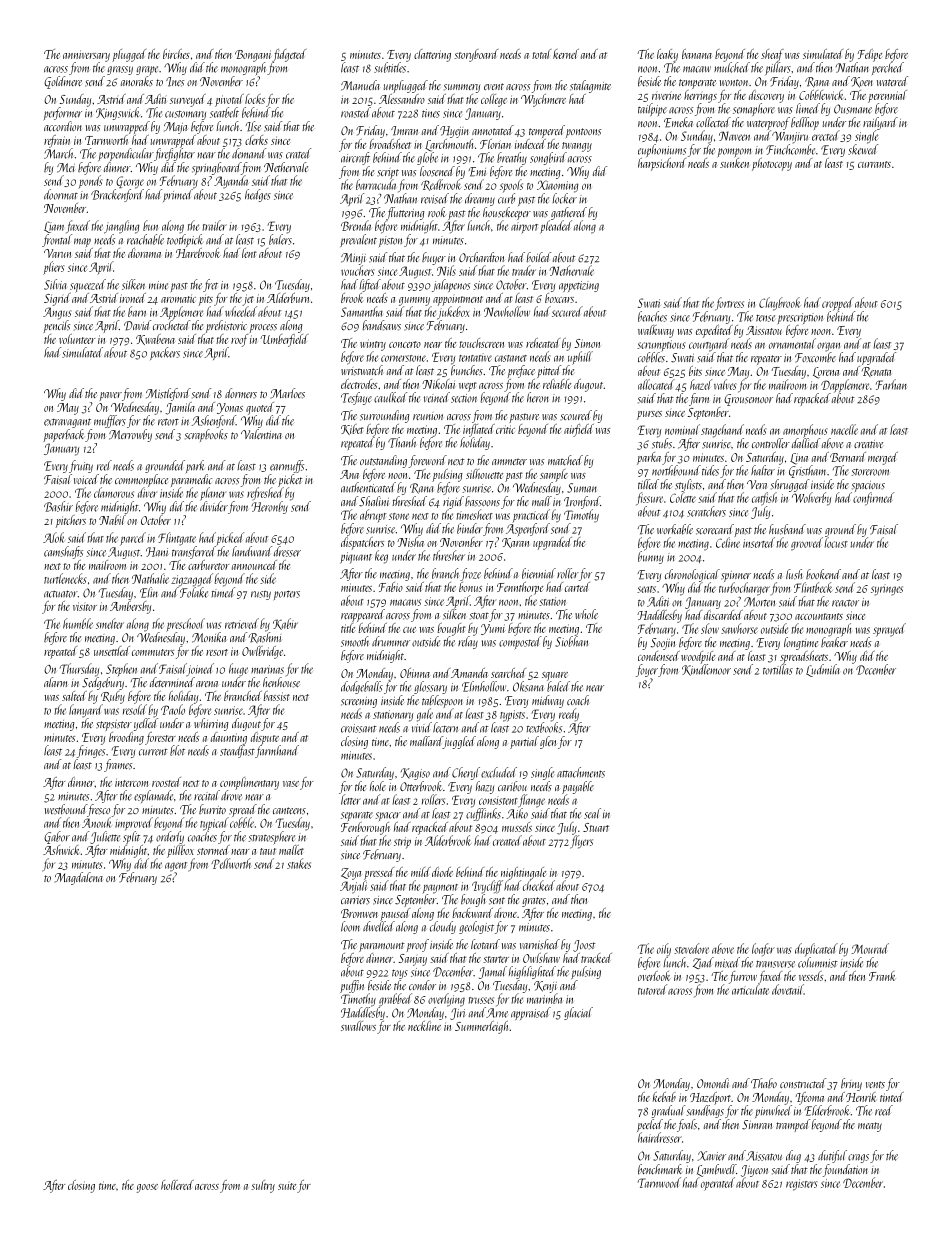  Describe the element at coordinates (759, 602) in the screenshot. I see `Morten` at that location.
